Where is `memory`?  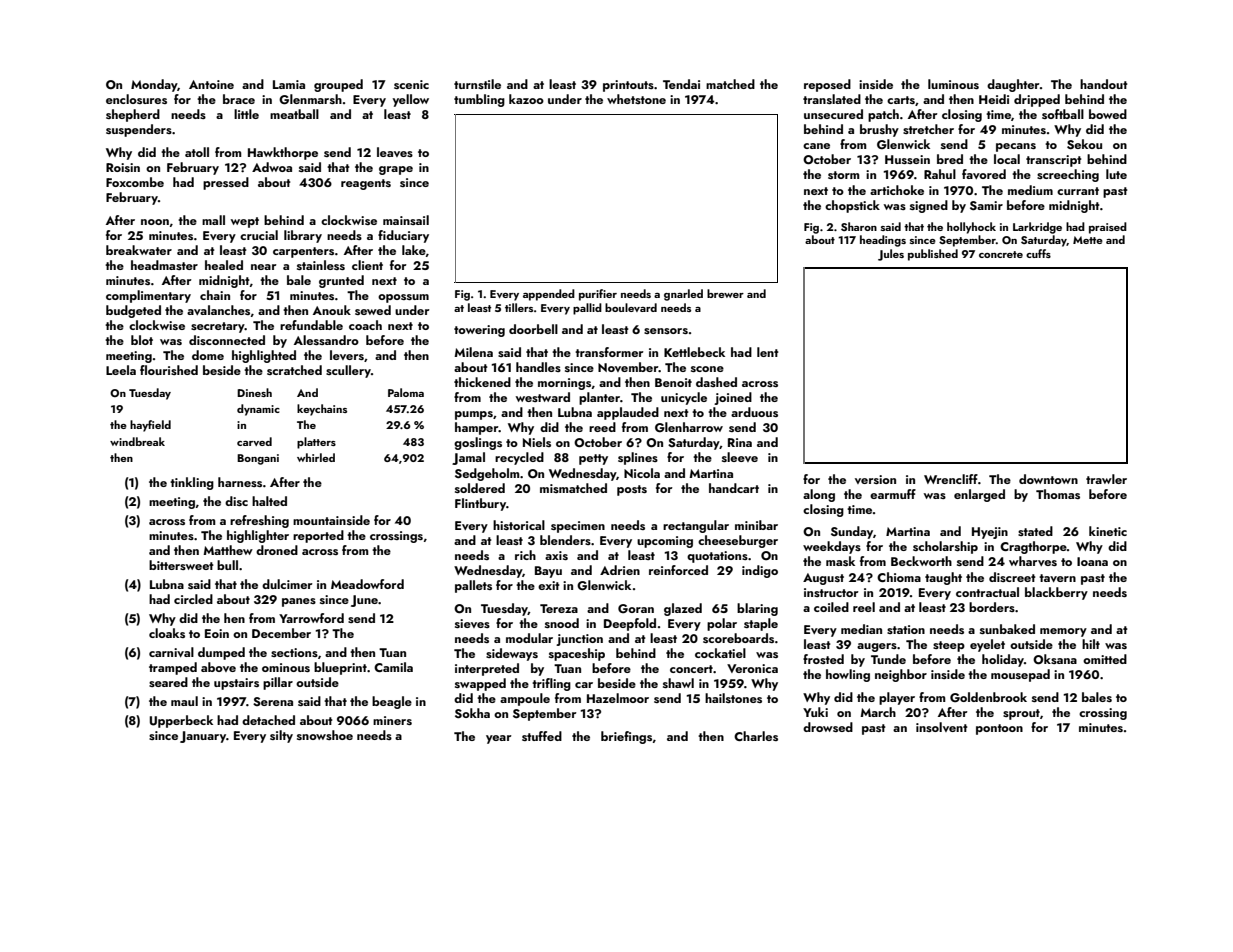 memory is located at coordinates (1063, 632).
